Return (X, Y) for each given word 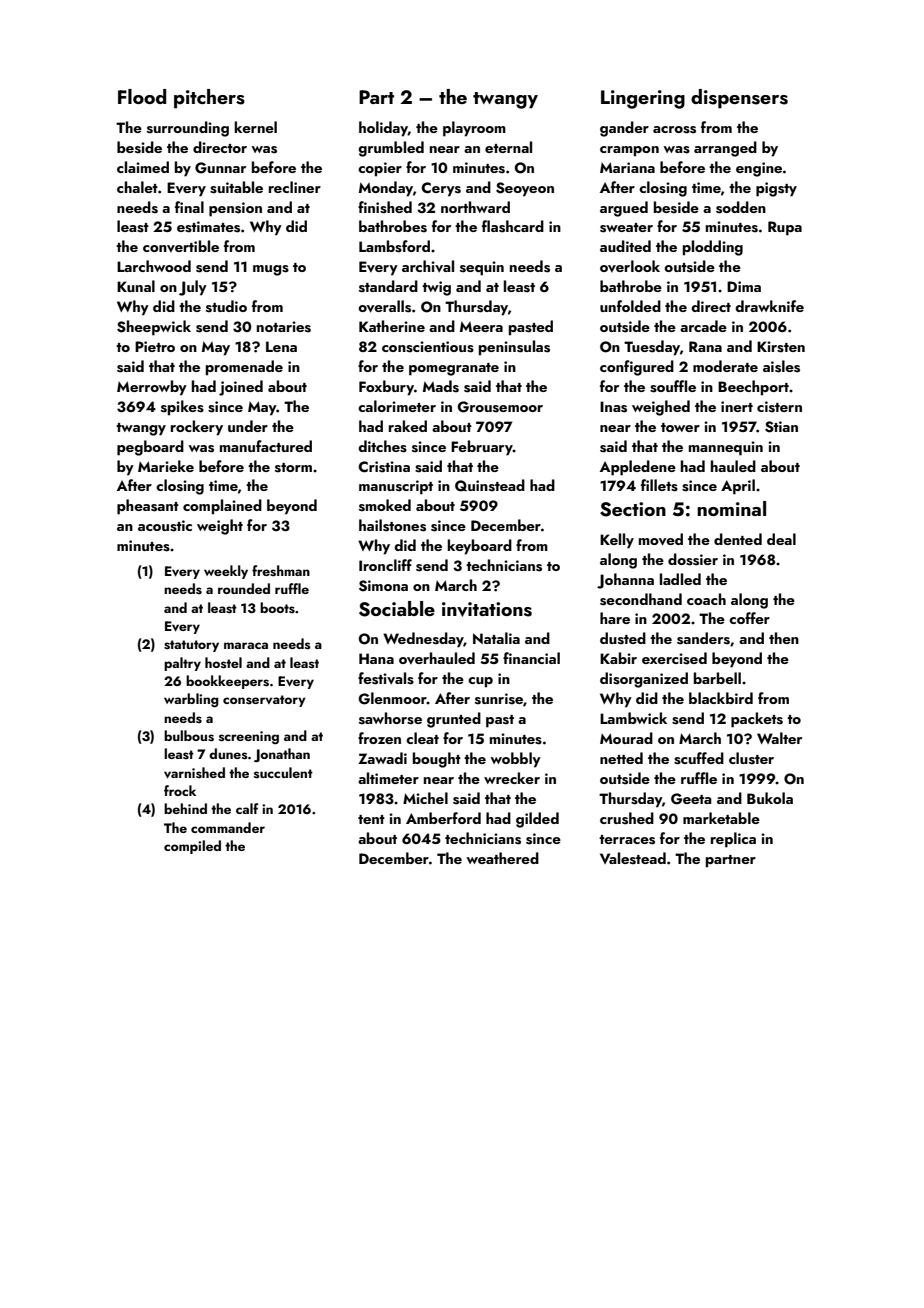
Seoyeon (525, 189)
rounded (244, 588)
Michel (425, 798)
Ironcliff (385, 565)
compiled (192, 847)
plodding (713, 248)
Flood (142, 96)
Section (633, 509)
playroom (474, 129)
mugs (271, 270)
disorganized (644, 680)
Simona (383, 586)
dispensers (739, 99)
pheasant (148, 507)
